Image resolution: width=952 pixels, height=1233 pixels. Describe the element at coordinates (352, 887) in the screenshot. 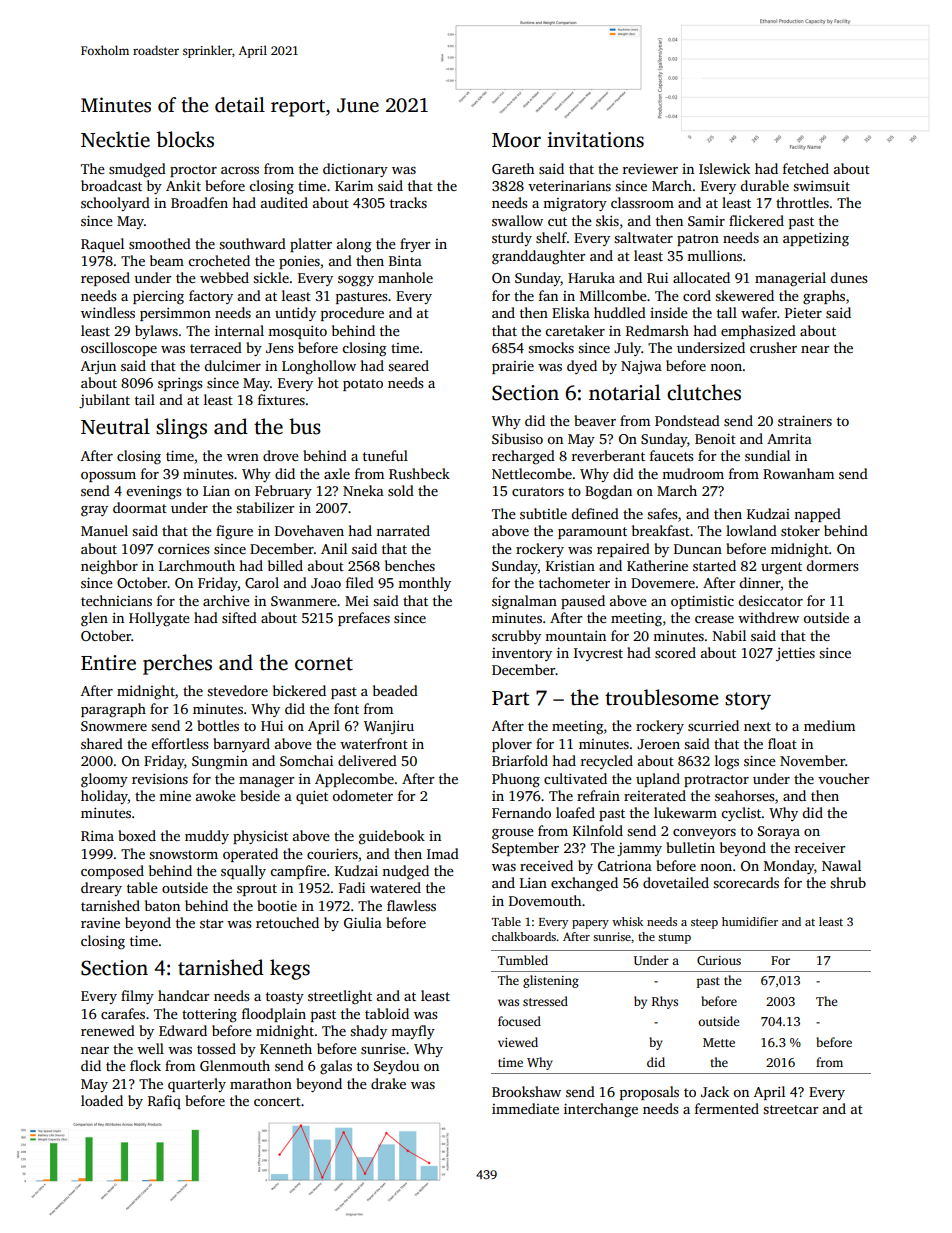

I see `Fadi` at that location.
